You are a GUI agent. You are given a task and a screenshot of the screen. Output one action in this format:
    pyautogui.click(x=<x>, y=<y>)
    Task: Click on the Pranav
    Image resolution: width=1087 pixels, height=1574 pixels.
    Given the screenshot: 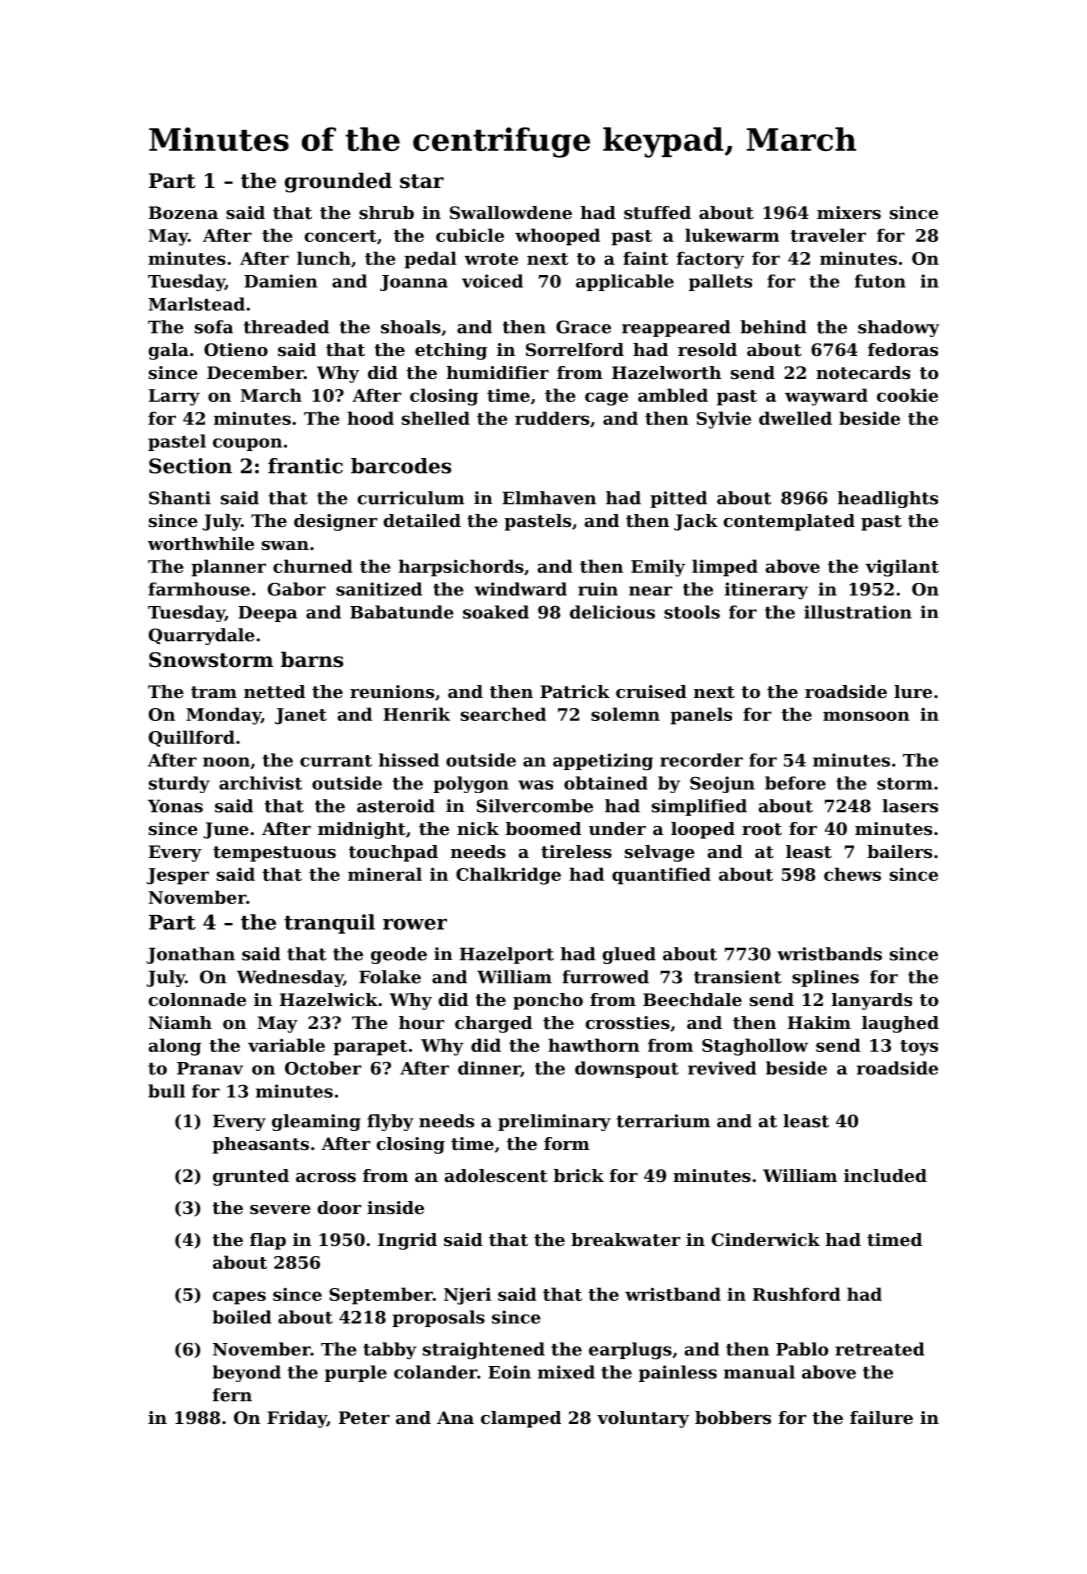 What is the action you would take?
    pyautogui.click(x=210, y=1068)
